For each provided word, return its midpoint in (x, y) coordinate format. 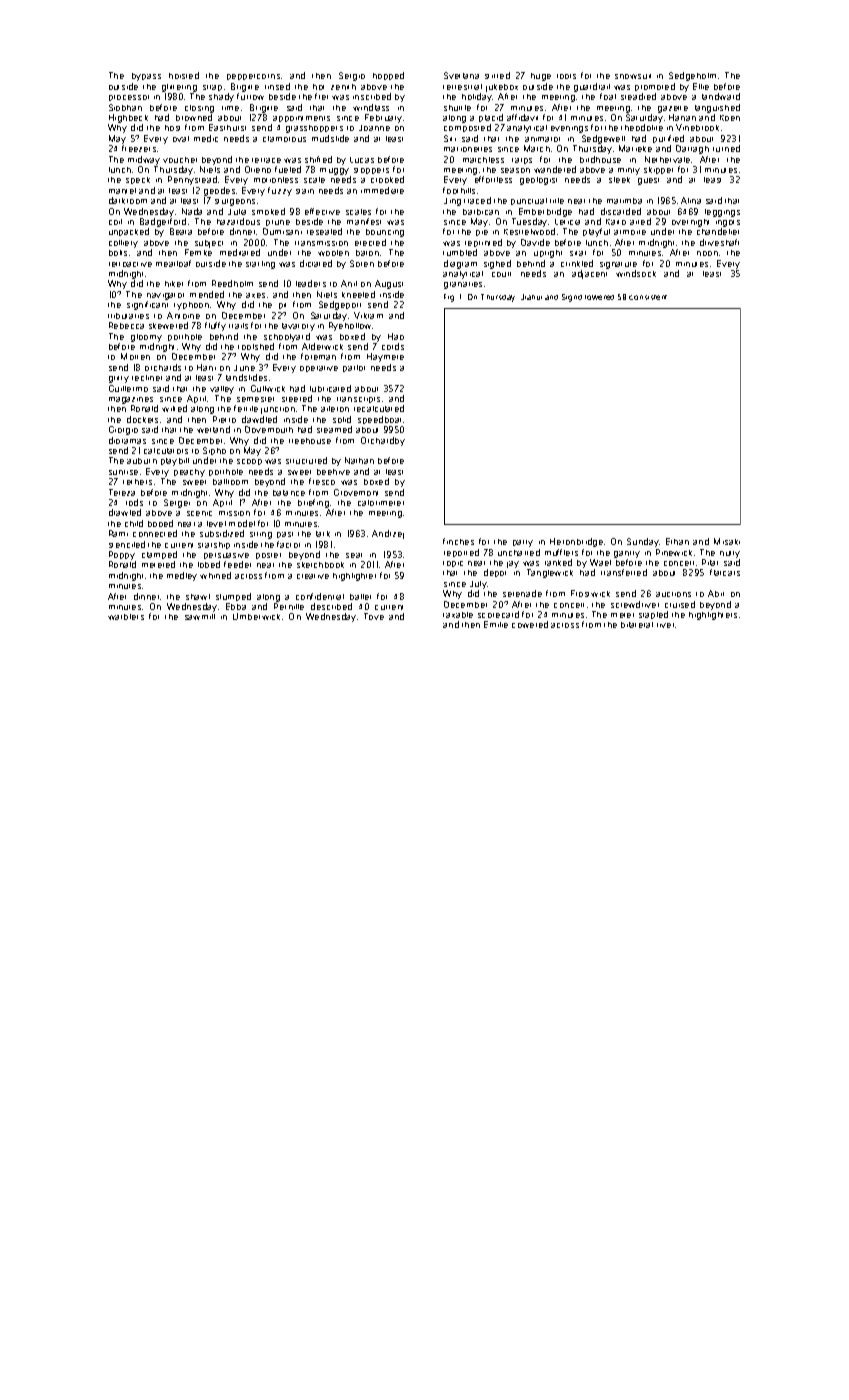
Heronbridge (576, 542)
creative (313, 576)
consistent (648, 297)
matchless (483, 160)
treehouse (310, 441)
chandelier (718, 231)
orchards (163, 367)
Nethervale (667, 159)
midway (144, 160)
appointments (301, 119)
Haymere (385, 357)
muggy (334, 171)
